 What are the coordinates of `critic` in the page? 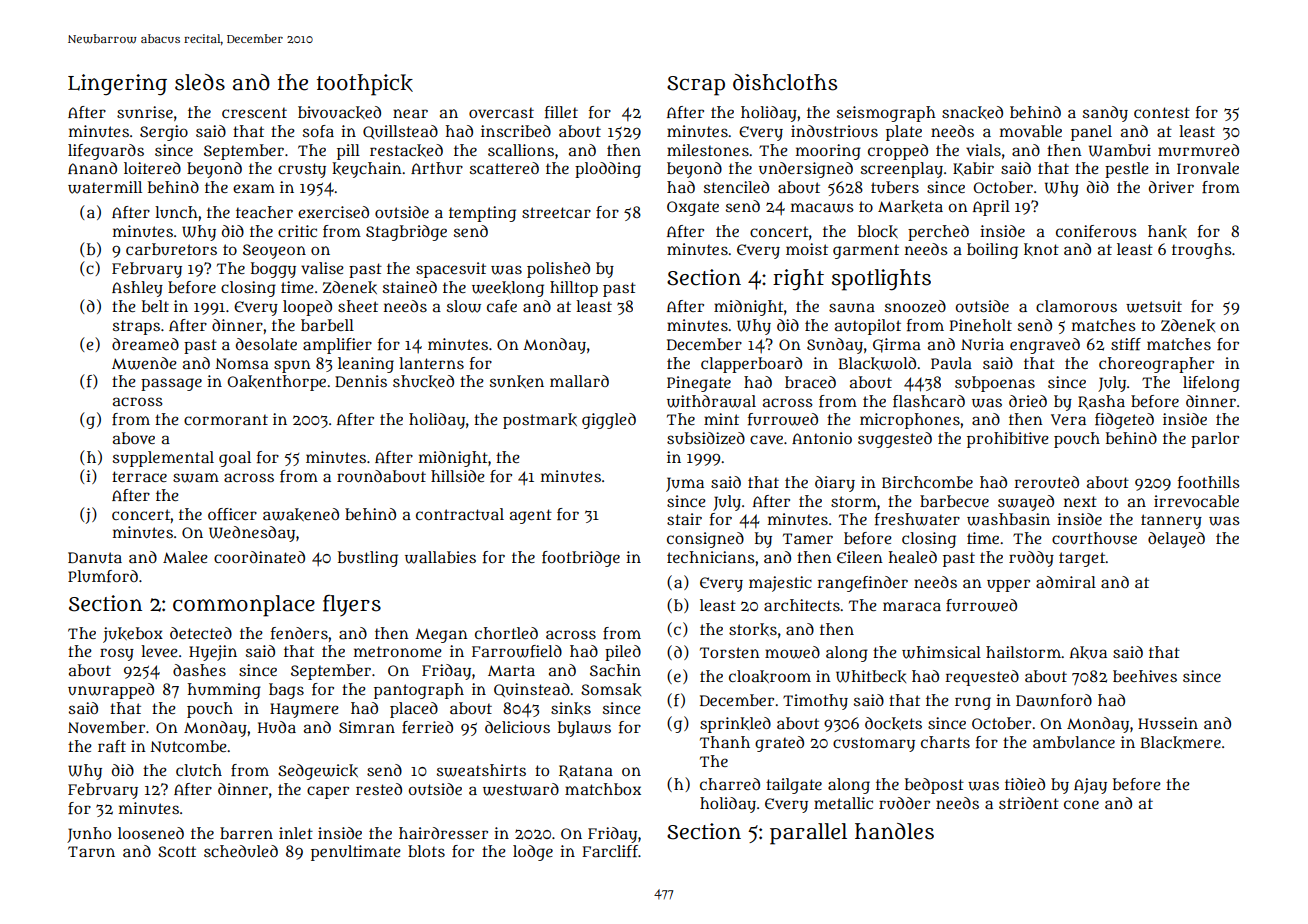 It's located at (297, 231).
